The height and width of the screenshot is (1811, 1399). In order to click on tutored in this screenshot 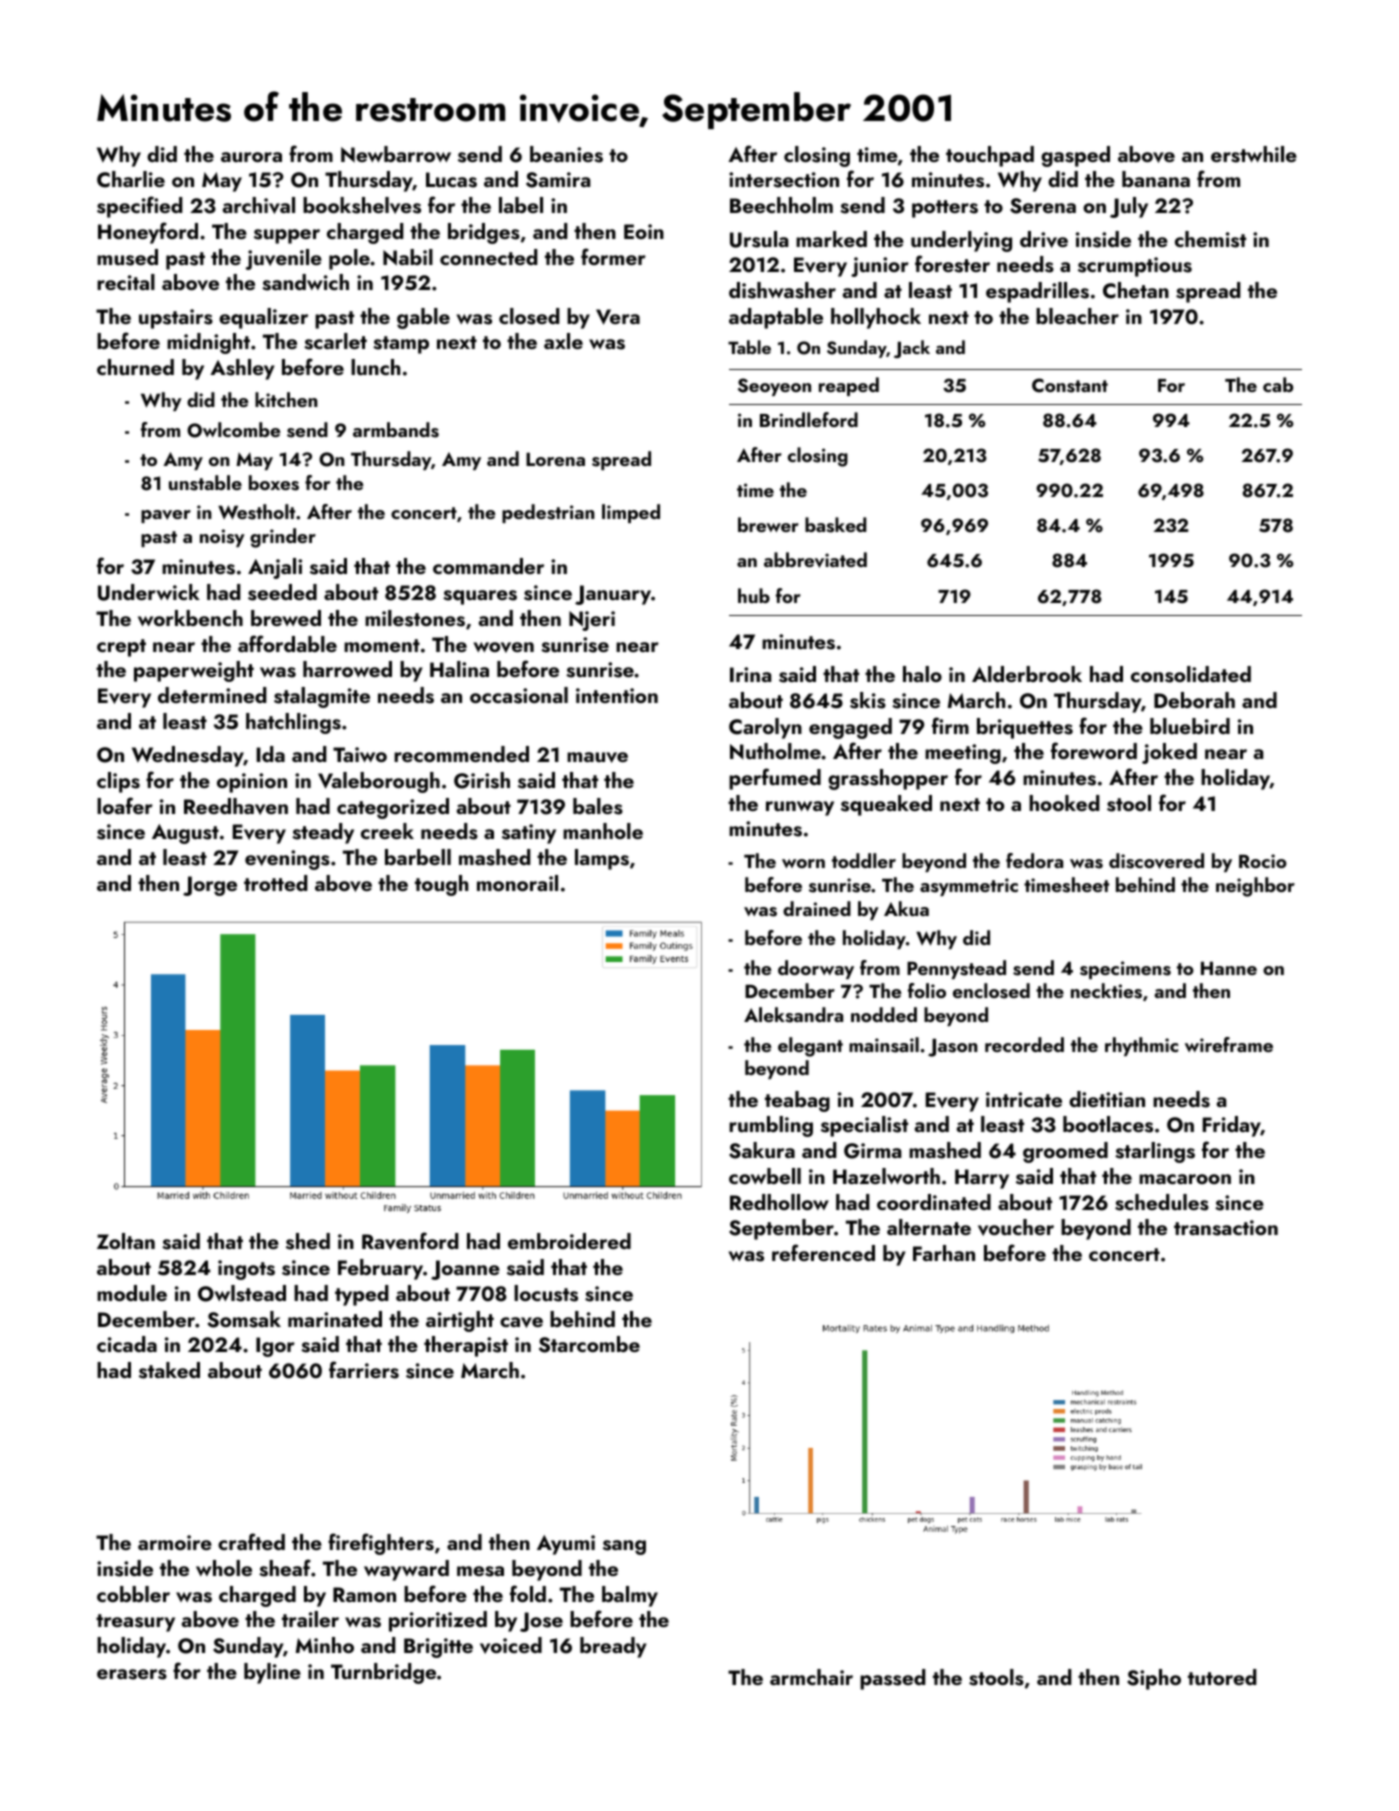, I will do `click(1222, 1677)`.
